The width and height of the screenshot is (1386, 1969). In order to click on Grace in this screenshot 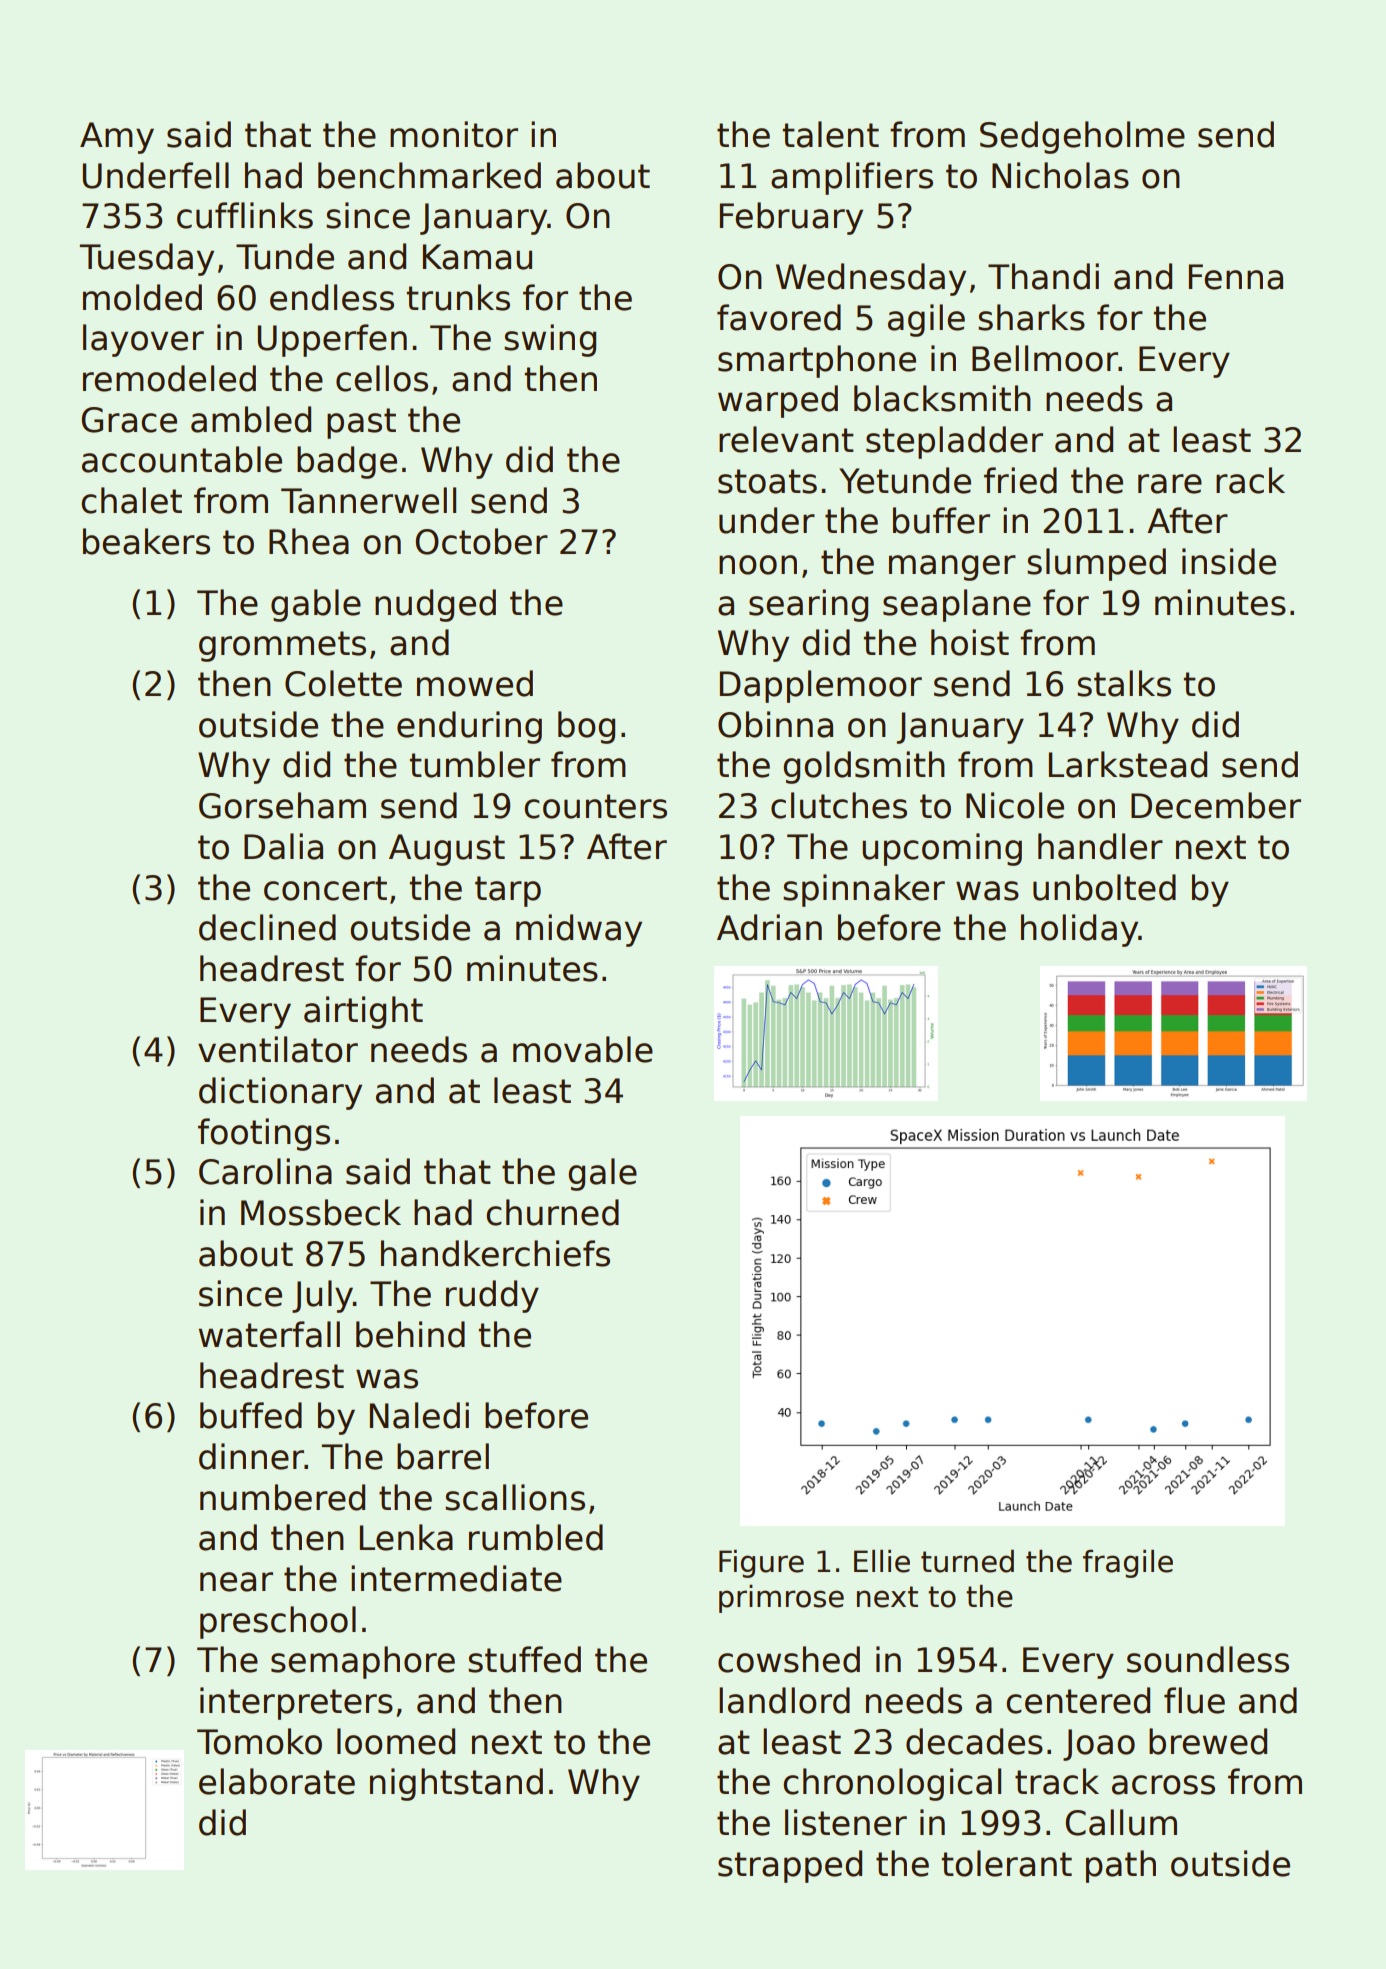, I will do `click(129, 420)`.
